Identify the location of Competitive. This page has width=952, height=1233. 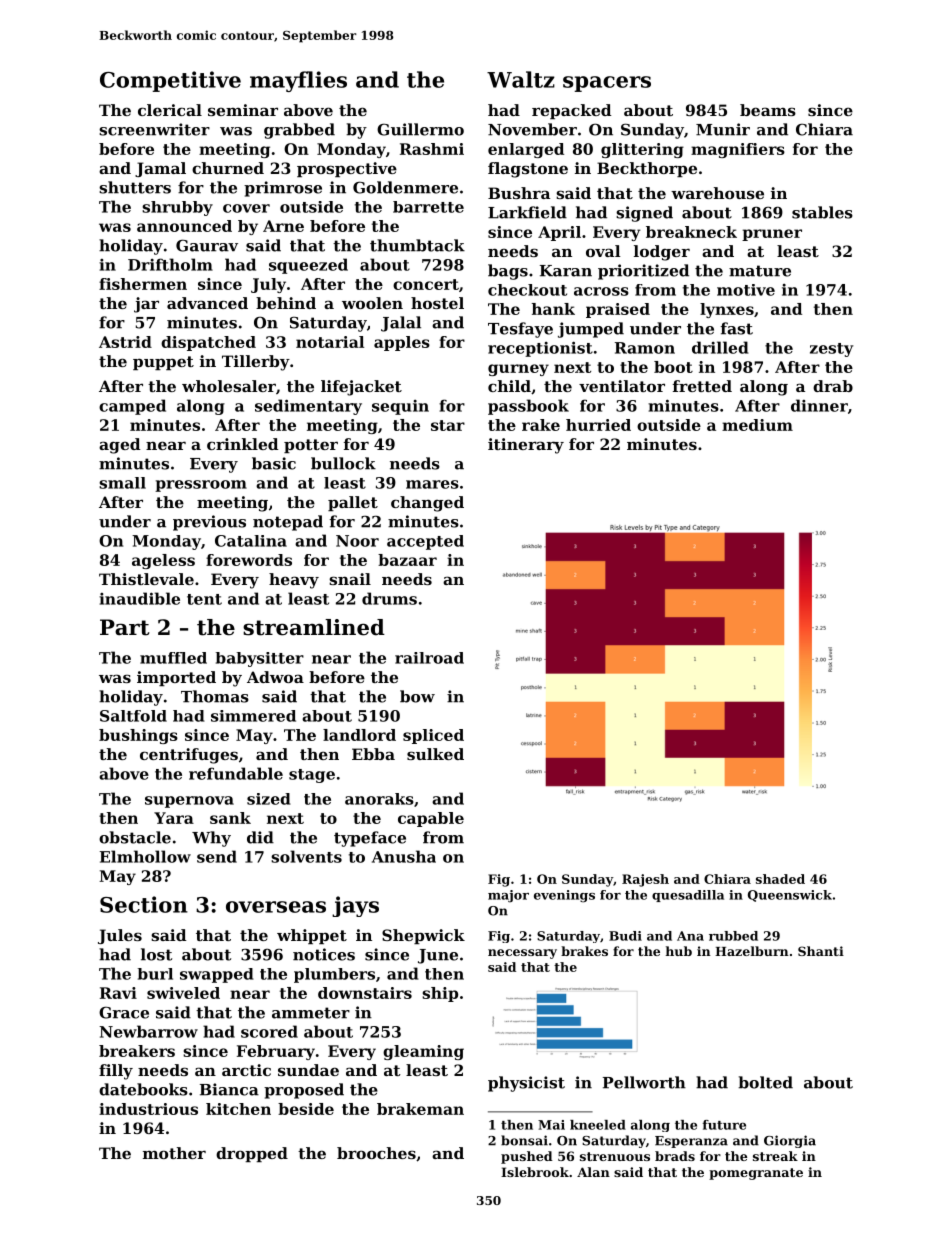
(170, 81).
